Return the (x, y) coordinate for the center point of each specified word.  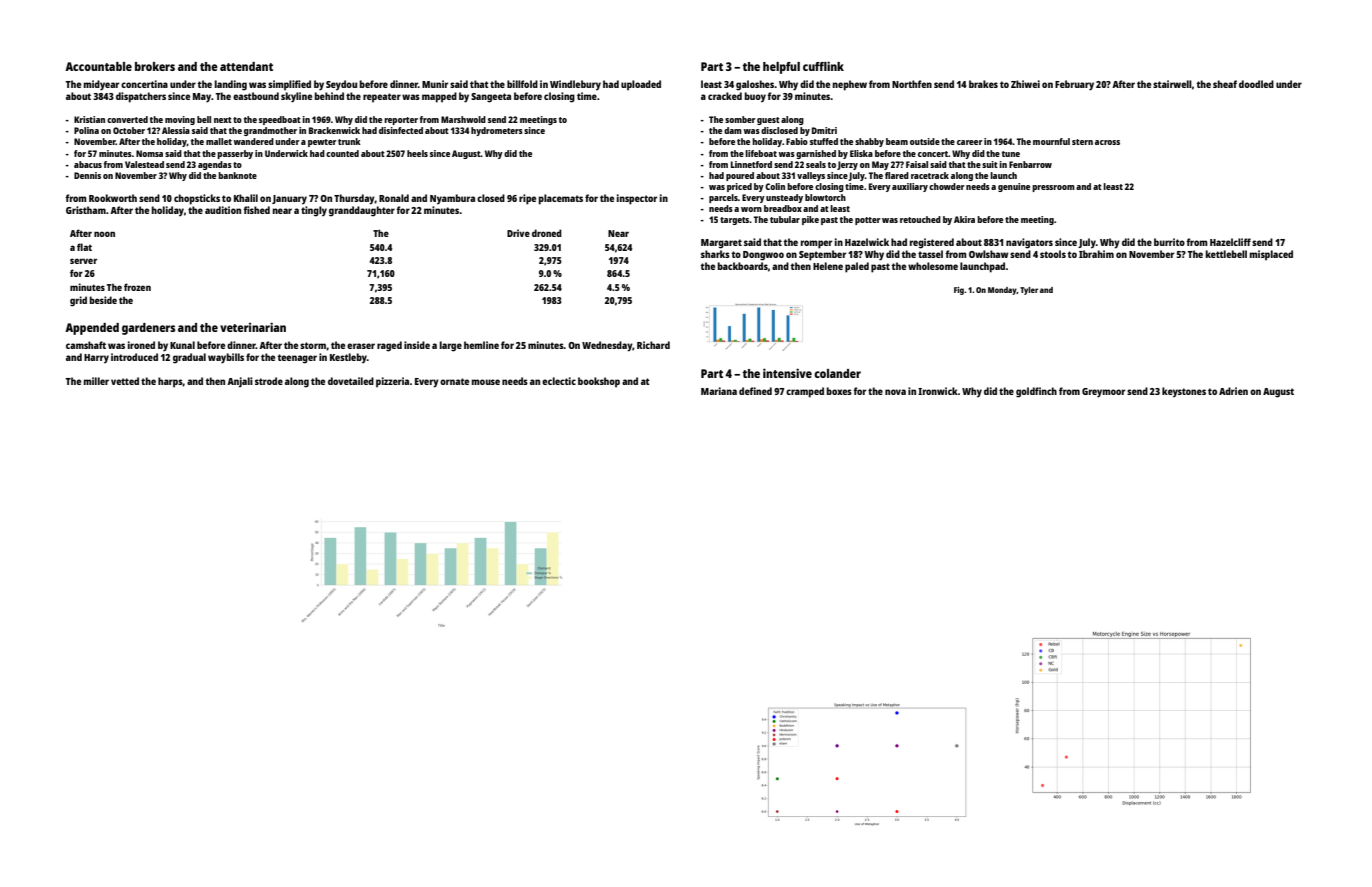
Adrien (1233, 391)
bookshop (599, 382)
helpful (781, 68)
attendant (246, 66)
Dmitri (824, 130)
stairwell (1172, 84)
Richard (653, 345)
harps (170, 382)
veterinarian (253, 327)
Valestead (144, 164)
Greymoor (1103, 393)
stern (1082, 142)
